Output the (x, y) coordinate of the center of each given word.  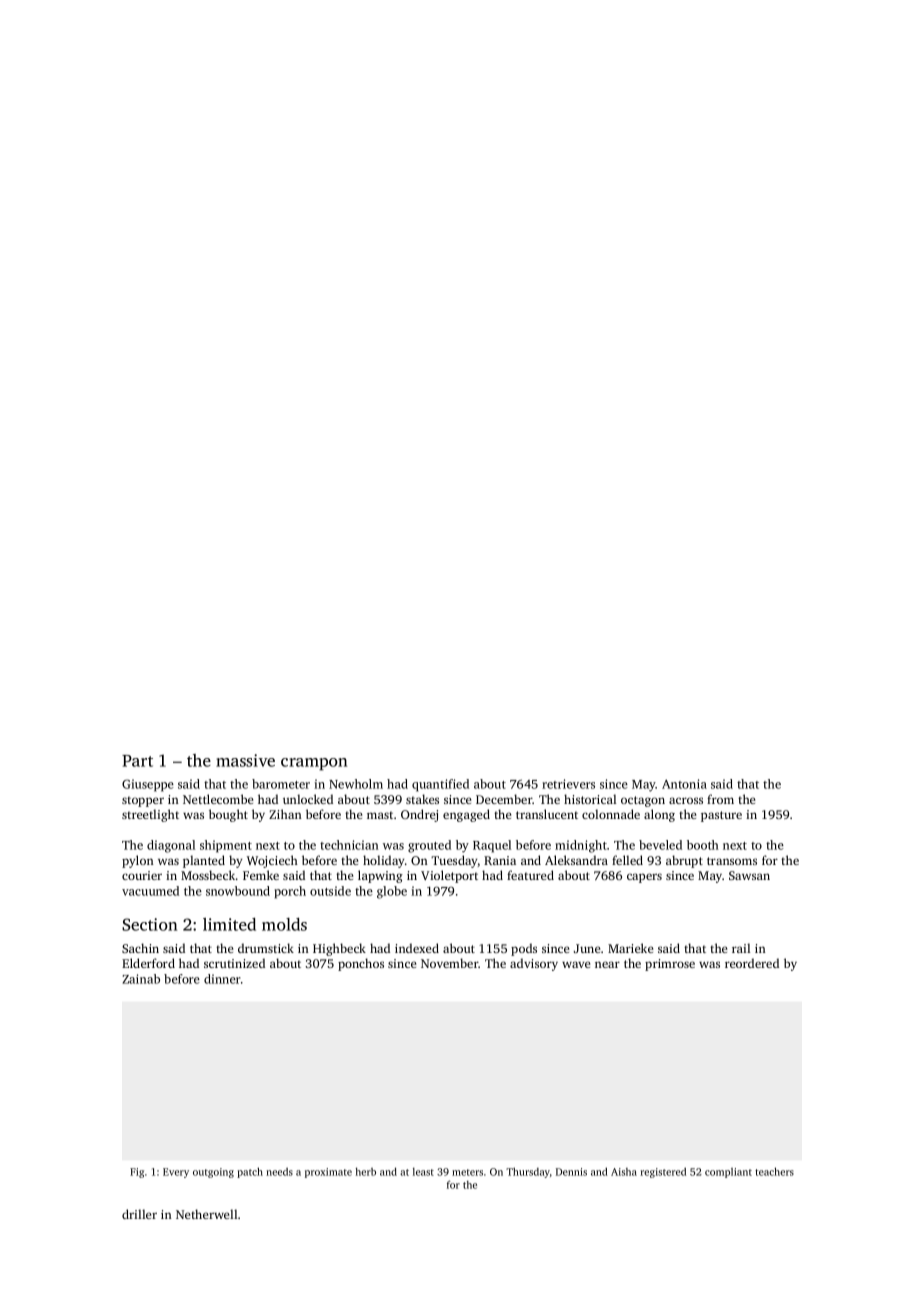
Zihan (285, 814)
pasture (721, 816)
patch (250, 1172)
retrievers (568, 784)
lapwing (380, 876)
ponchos (361, 964)
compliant (728, 1173)
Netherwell (206, 1214)
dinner (222, 979)
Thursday (528, 1172)
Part (137, 761)
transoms (732, 861)
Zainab (141, 979)
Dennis (571, 1172)
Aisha (624, 1172)
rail (741, 948)
